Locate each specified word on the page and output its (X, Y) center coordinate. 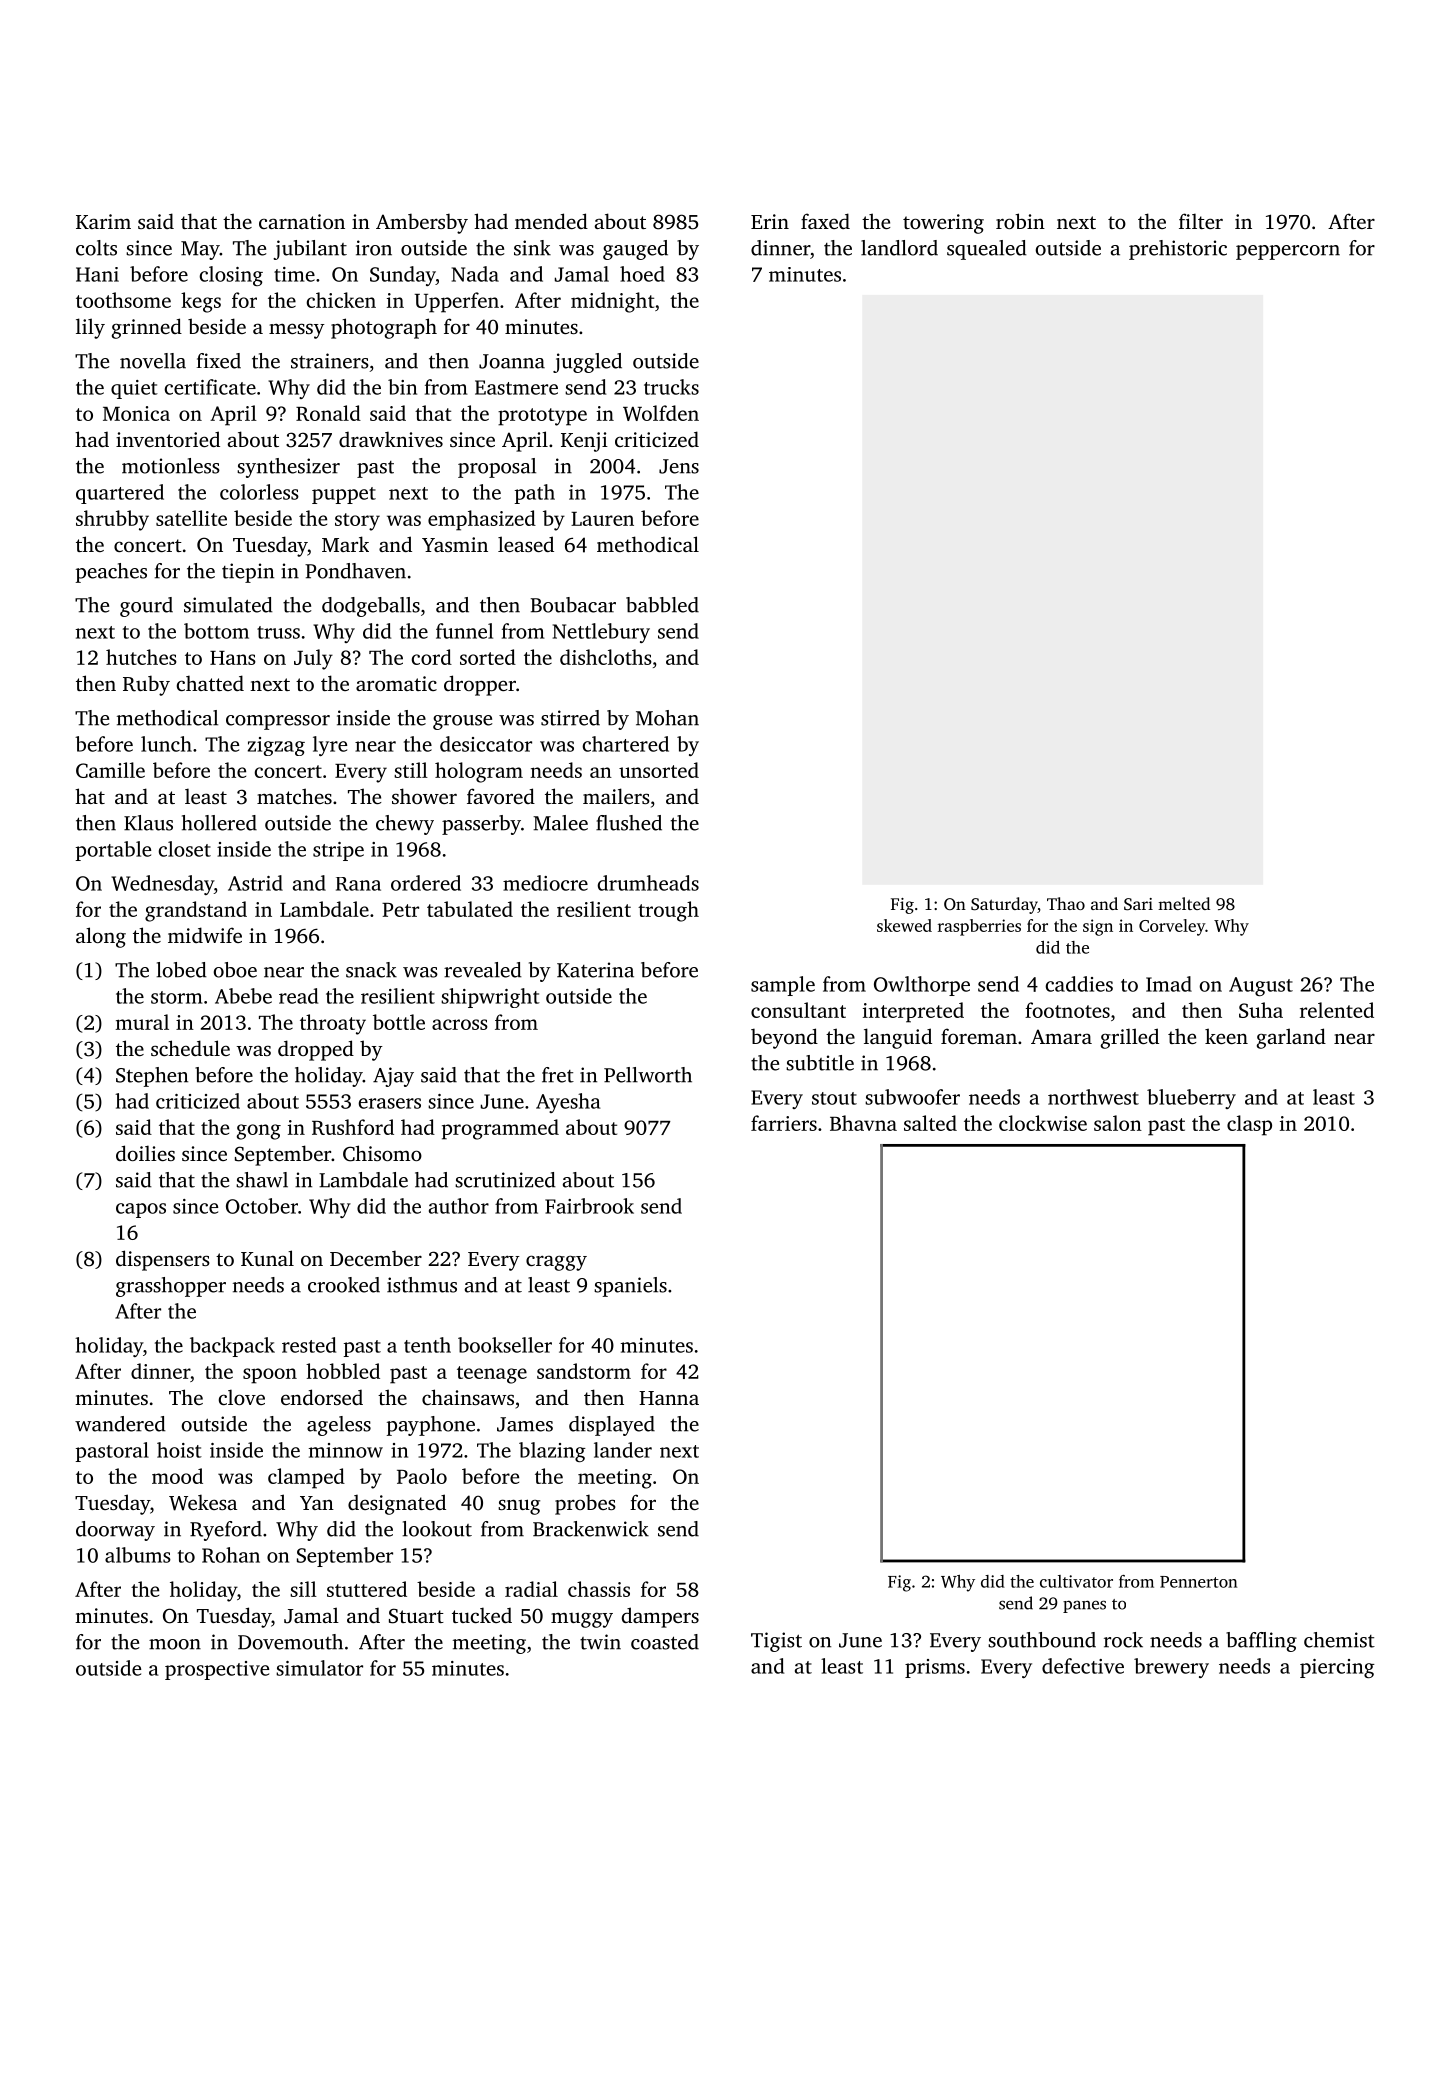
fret (558, 1075)
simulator (319, 1668)
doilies (145, 1153)
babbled (662, 605)
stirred (570, 718)
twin (600, 1642)
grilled (1130, 1038)
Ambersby (422, 223)
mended (551, 221)
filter (1201, 221)
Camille (110, 770)
